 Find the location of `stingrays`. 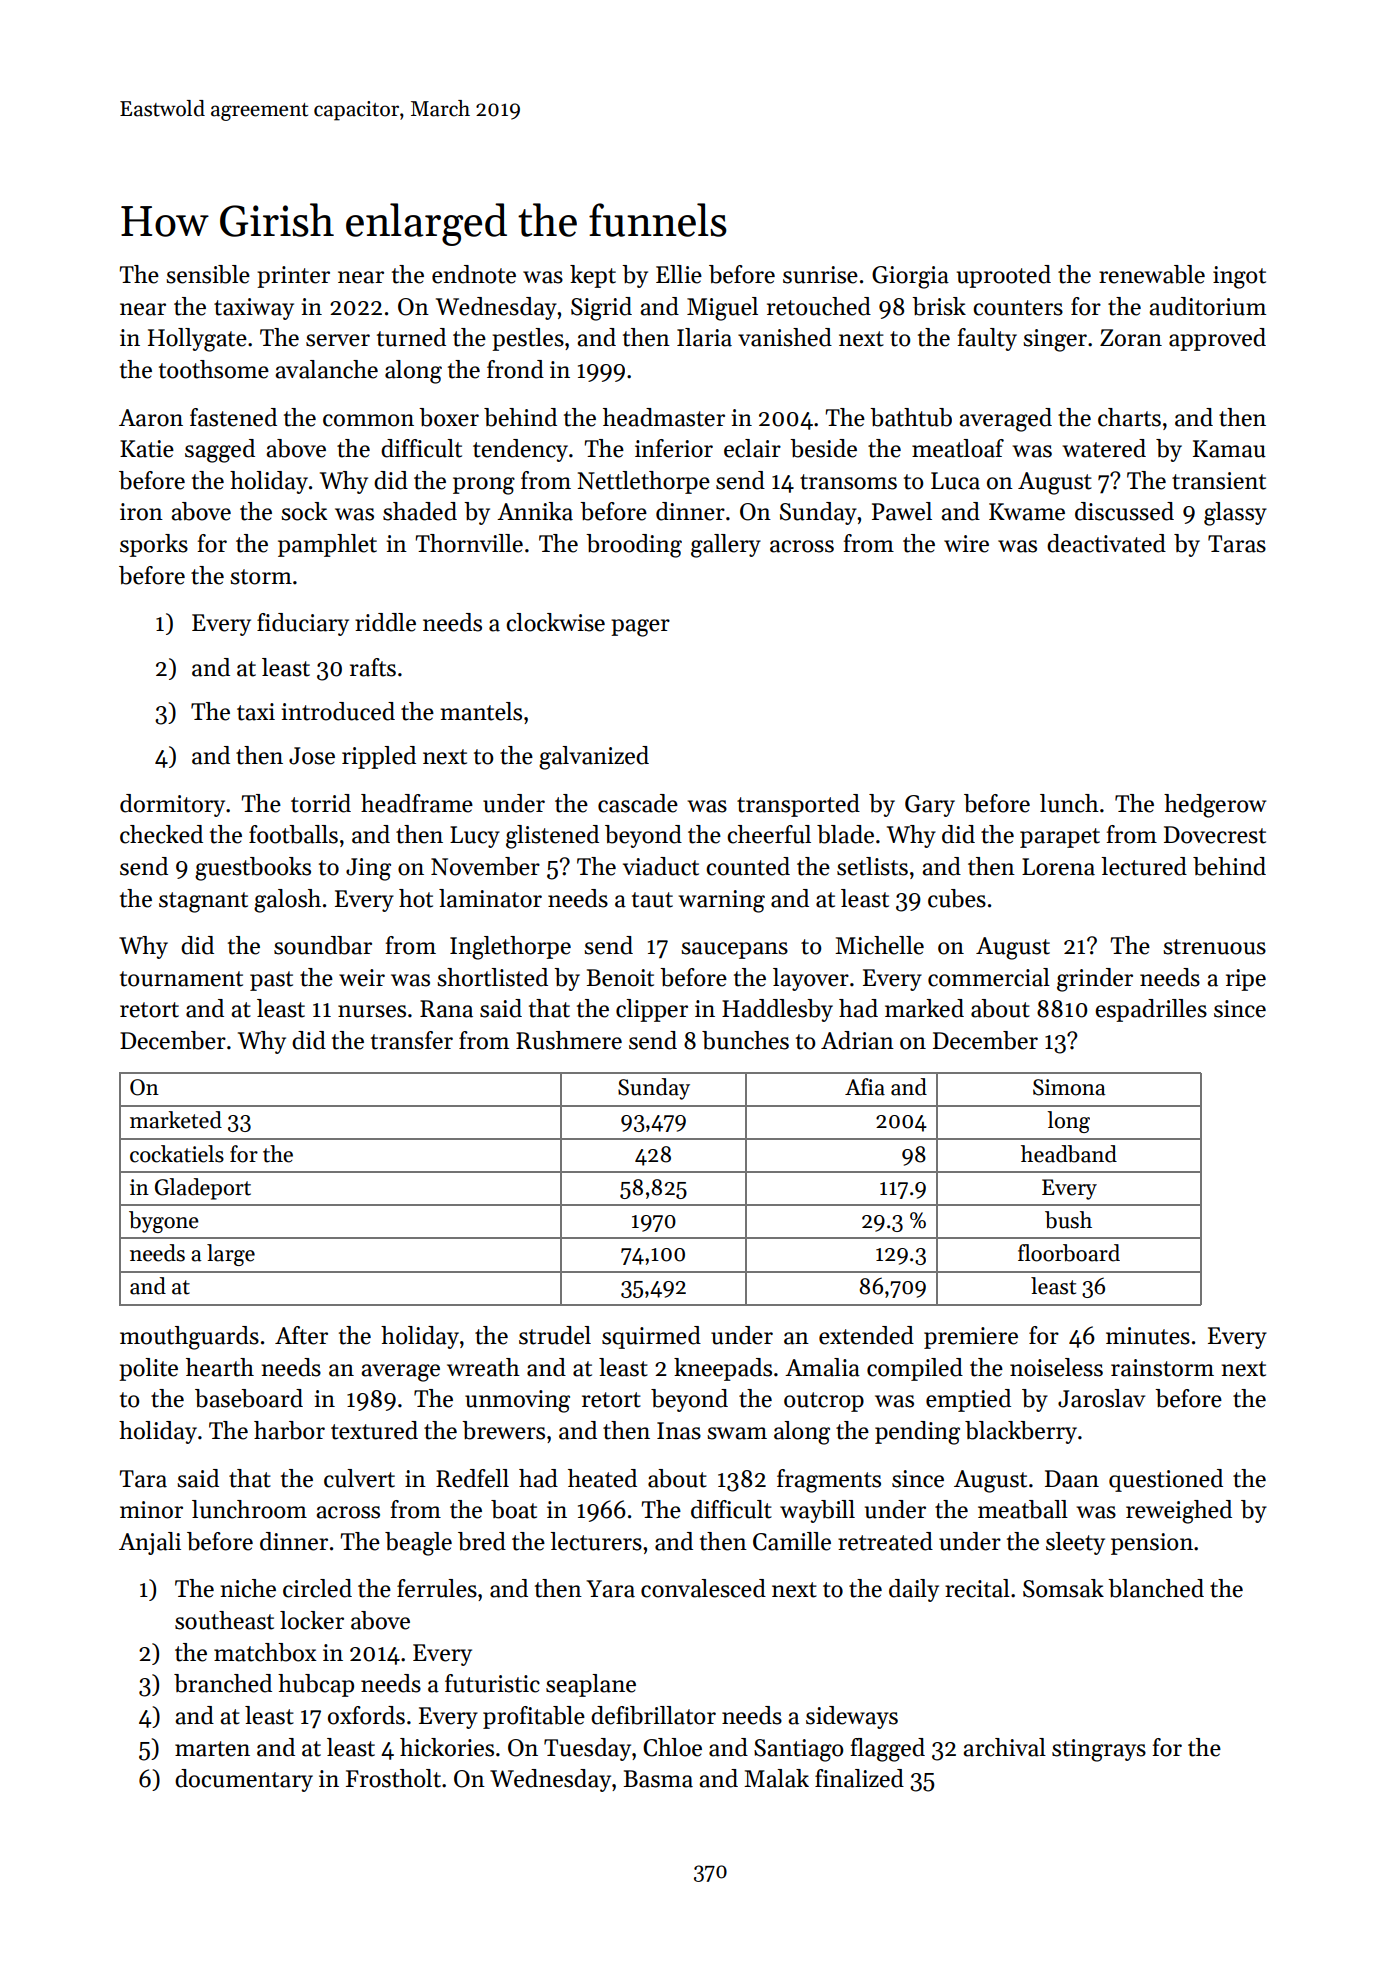

stingrays is located at coordinates (1099, 1750).
